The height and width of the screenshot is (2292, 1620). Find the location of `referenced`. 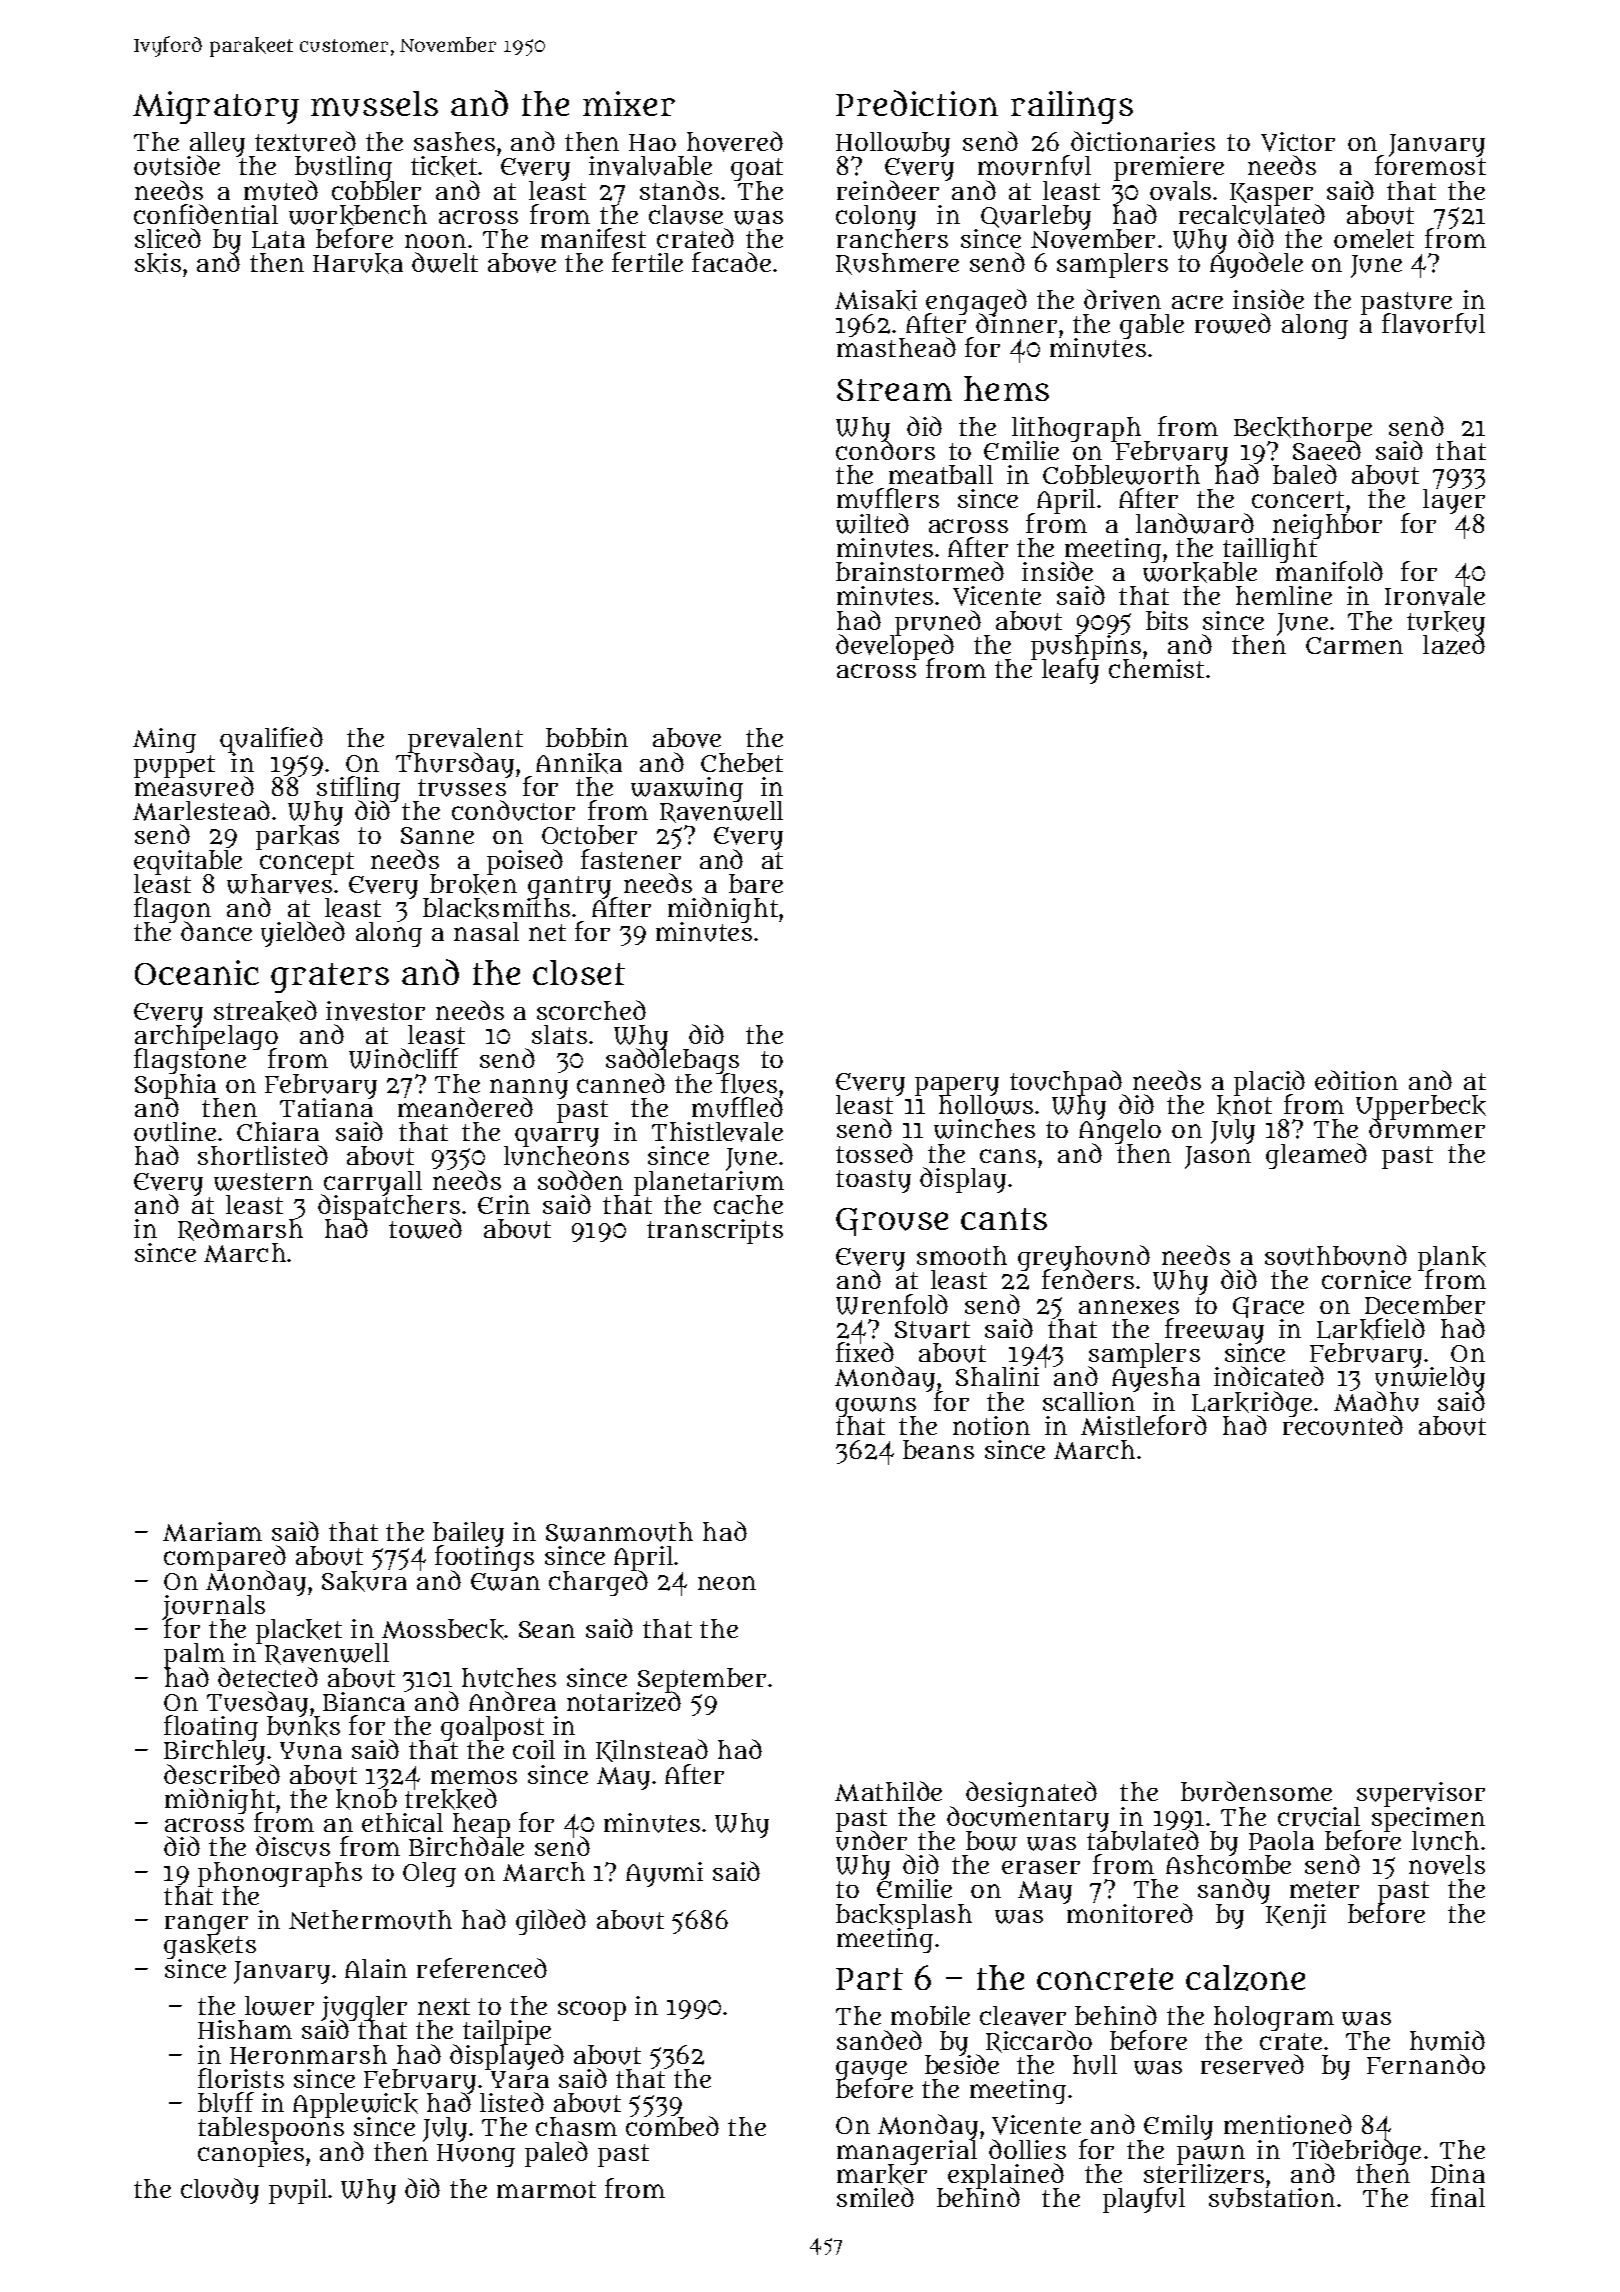

referenced is located at coordinates (482, 1968).
